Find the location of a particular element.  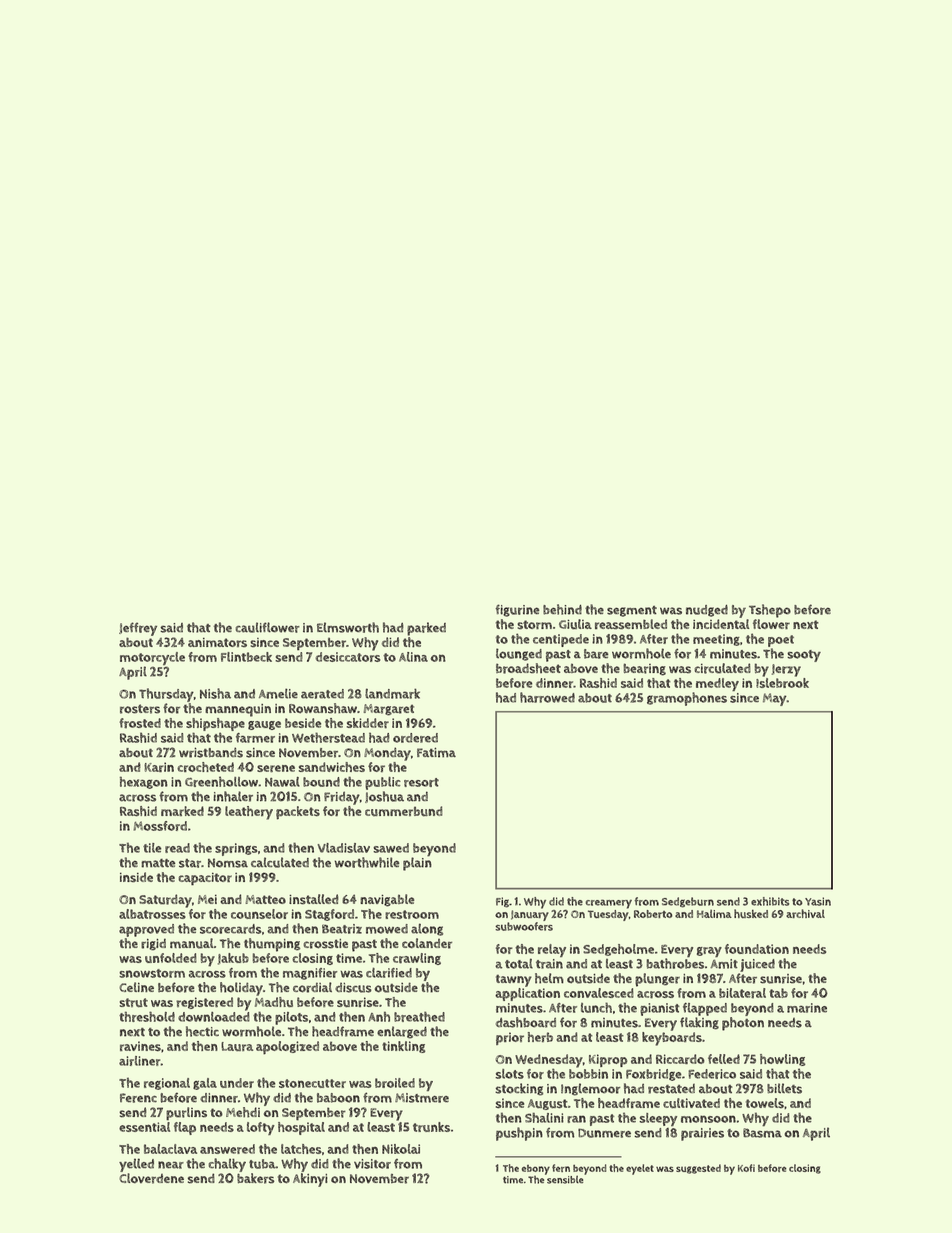

bare is located at coordinates (596, 654).
